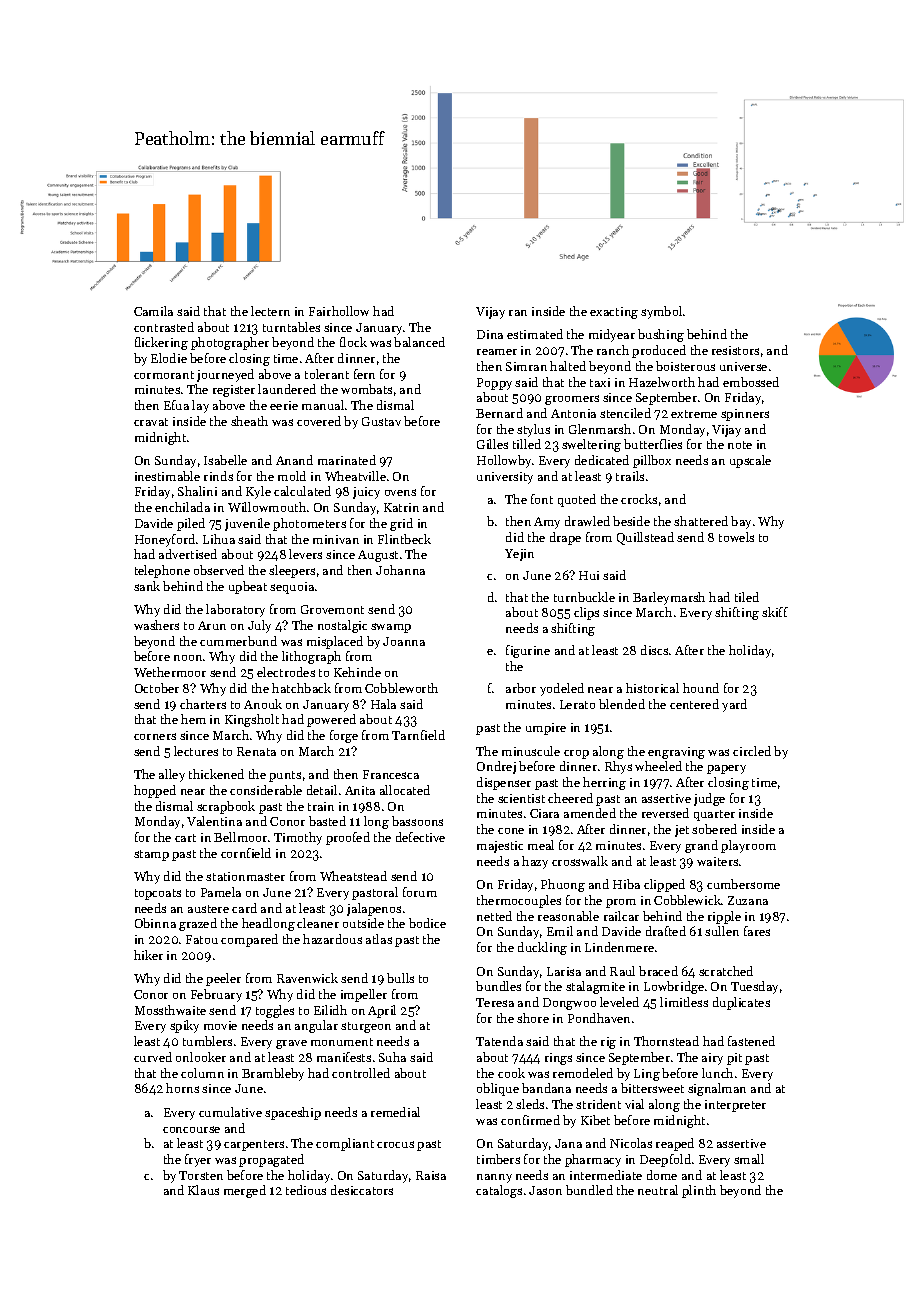 Image resolution: width=924 pixels, height=1314 pixels. I want to click on stationmaster, so click(245, 876).
